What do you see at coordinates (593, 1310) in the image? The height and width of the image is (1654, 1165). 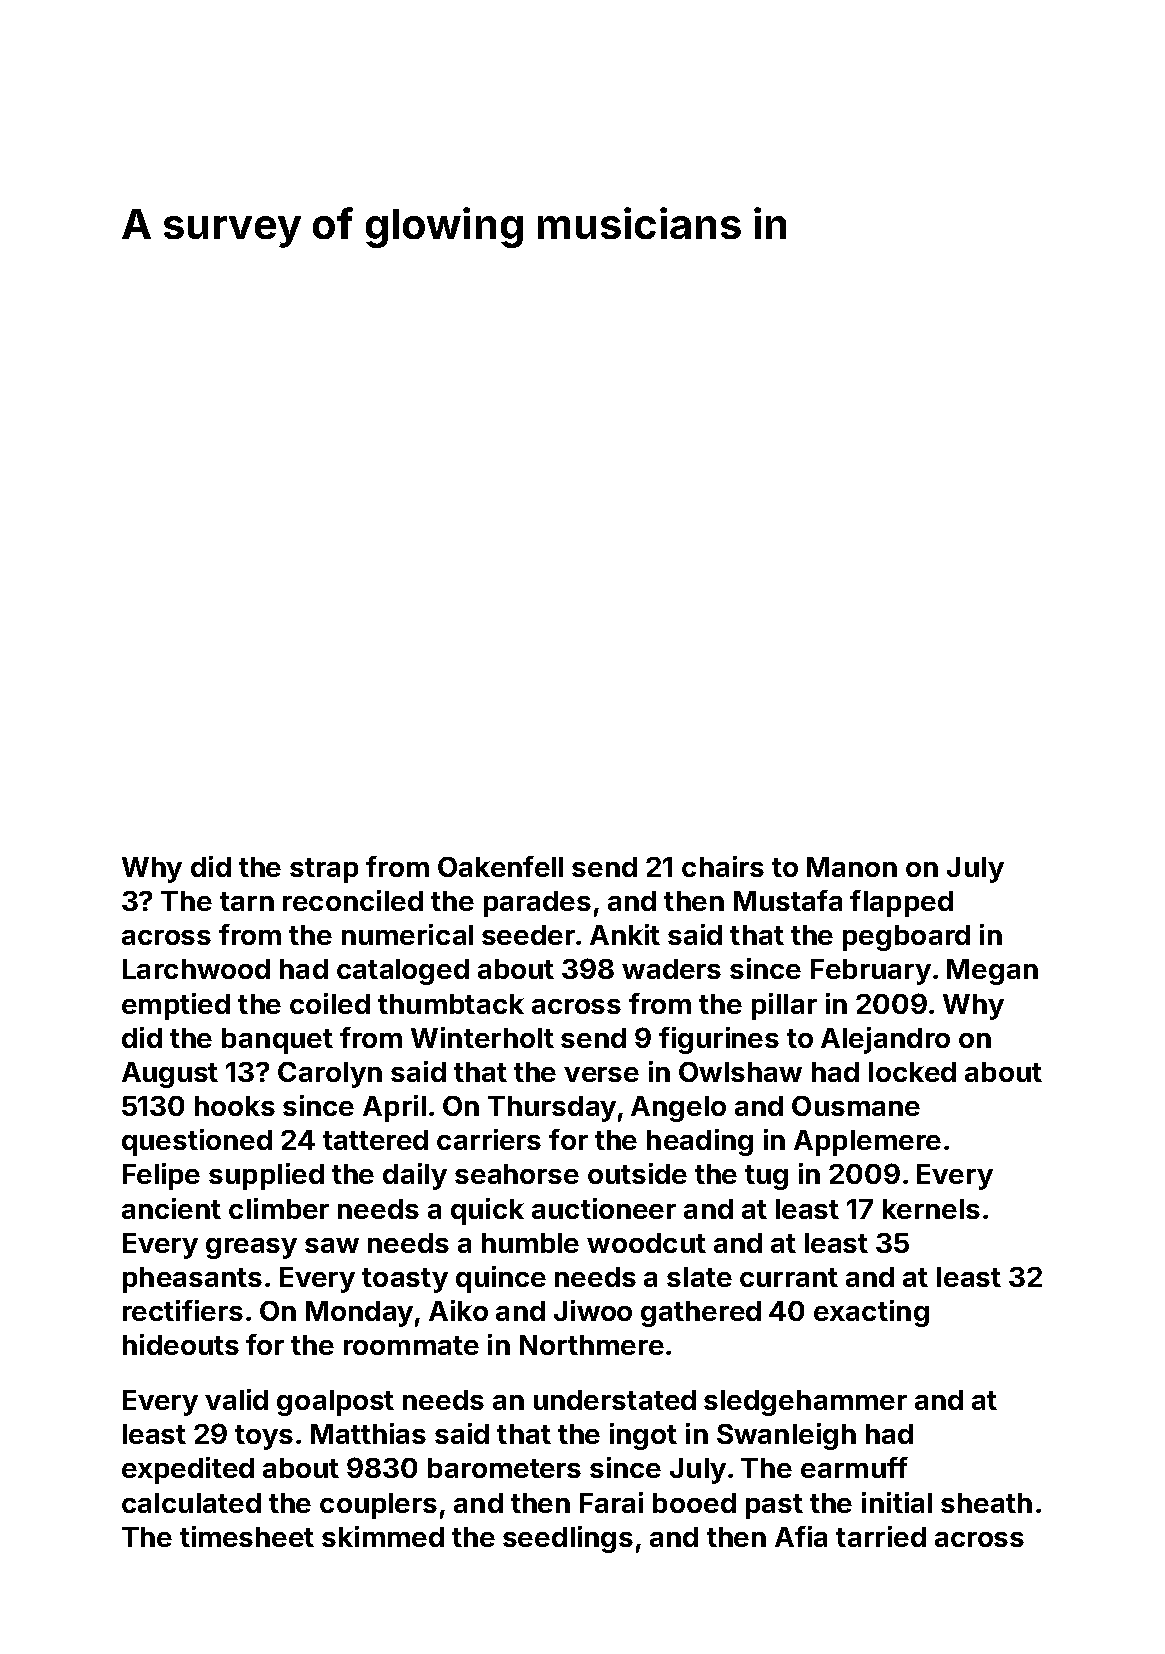 I see `Jiwoo` at bounding box center [593, 1310].
